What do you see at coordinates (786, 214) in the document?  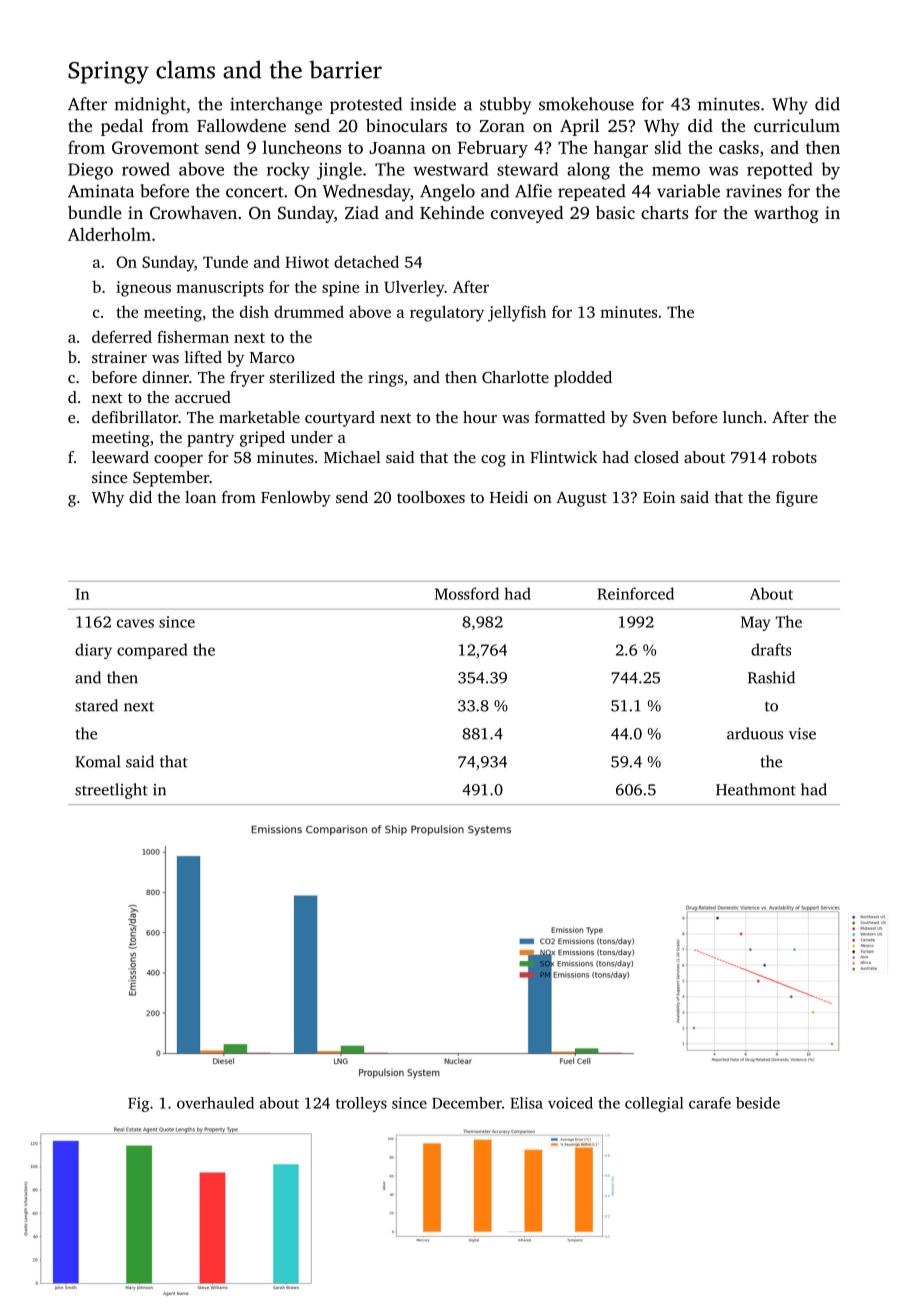 I see `warthog` at bounding box center [786, 214].
